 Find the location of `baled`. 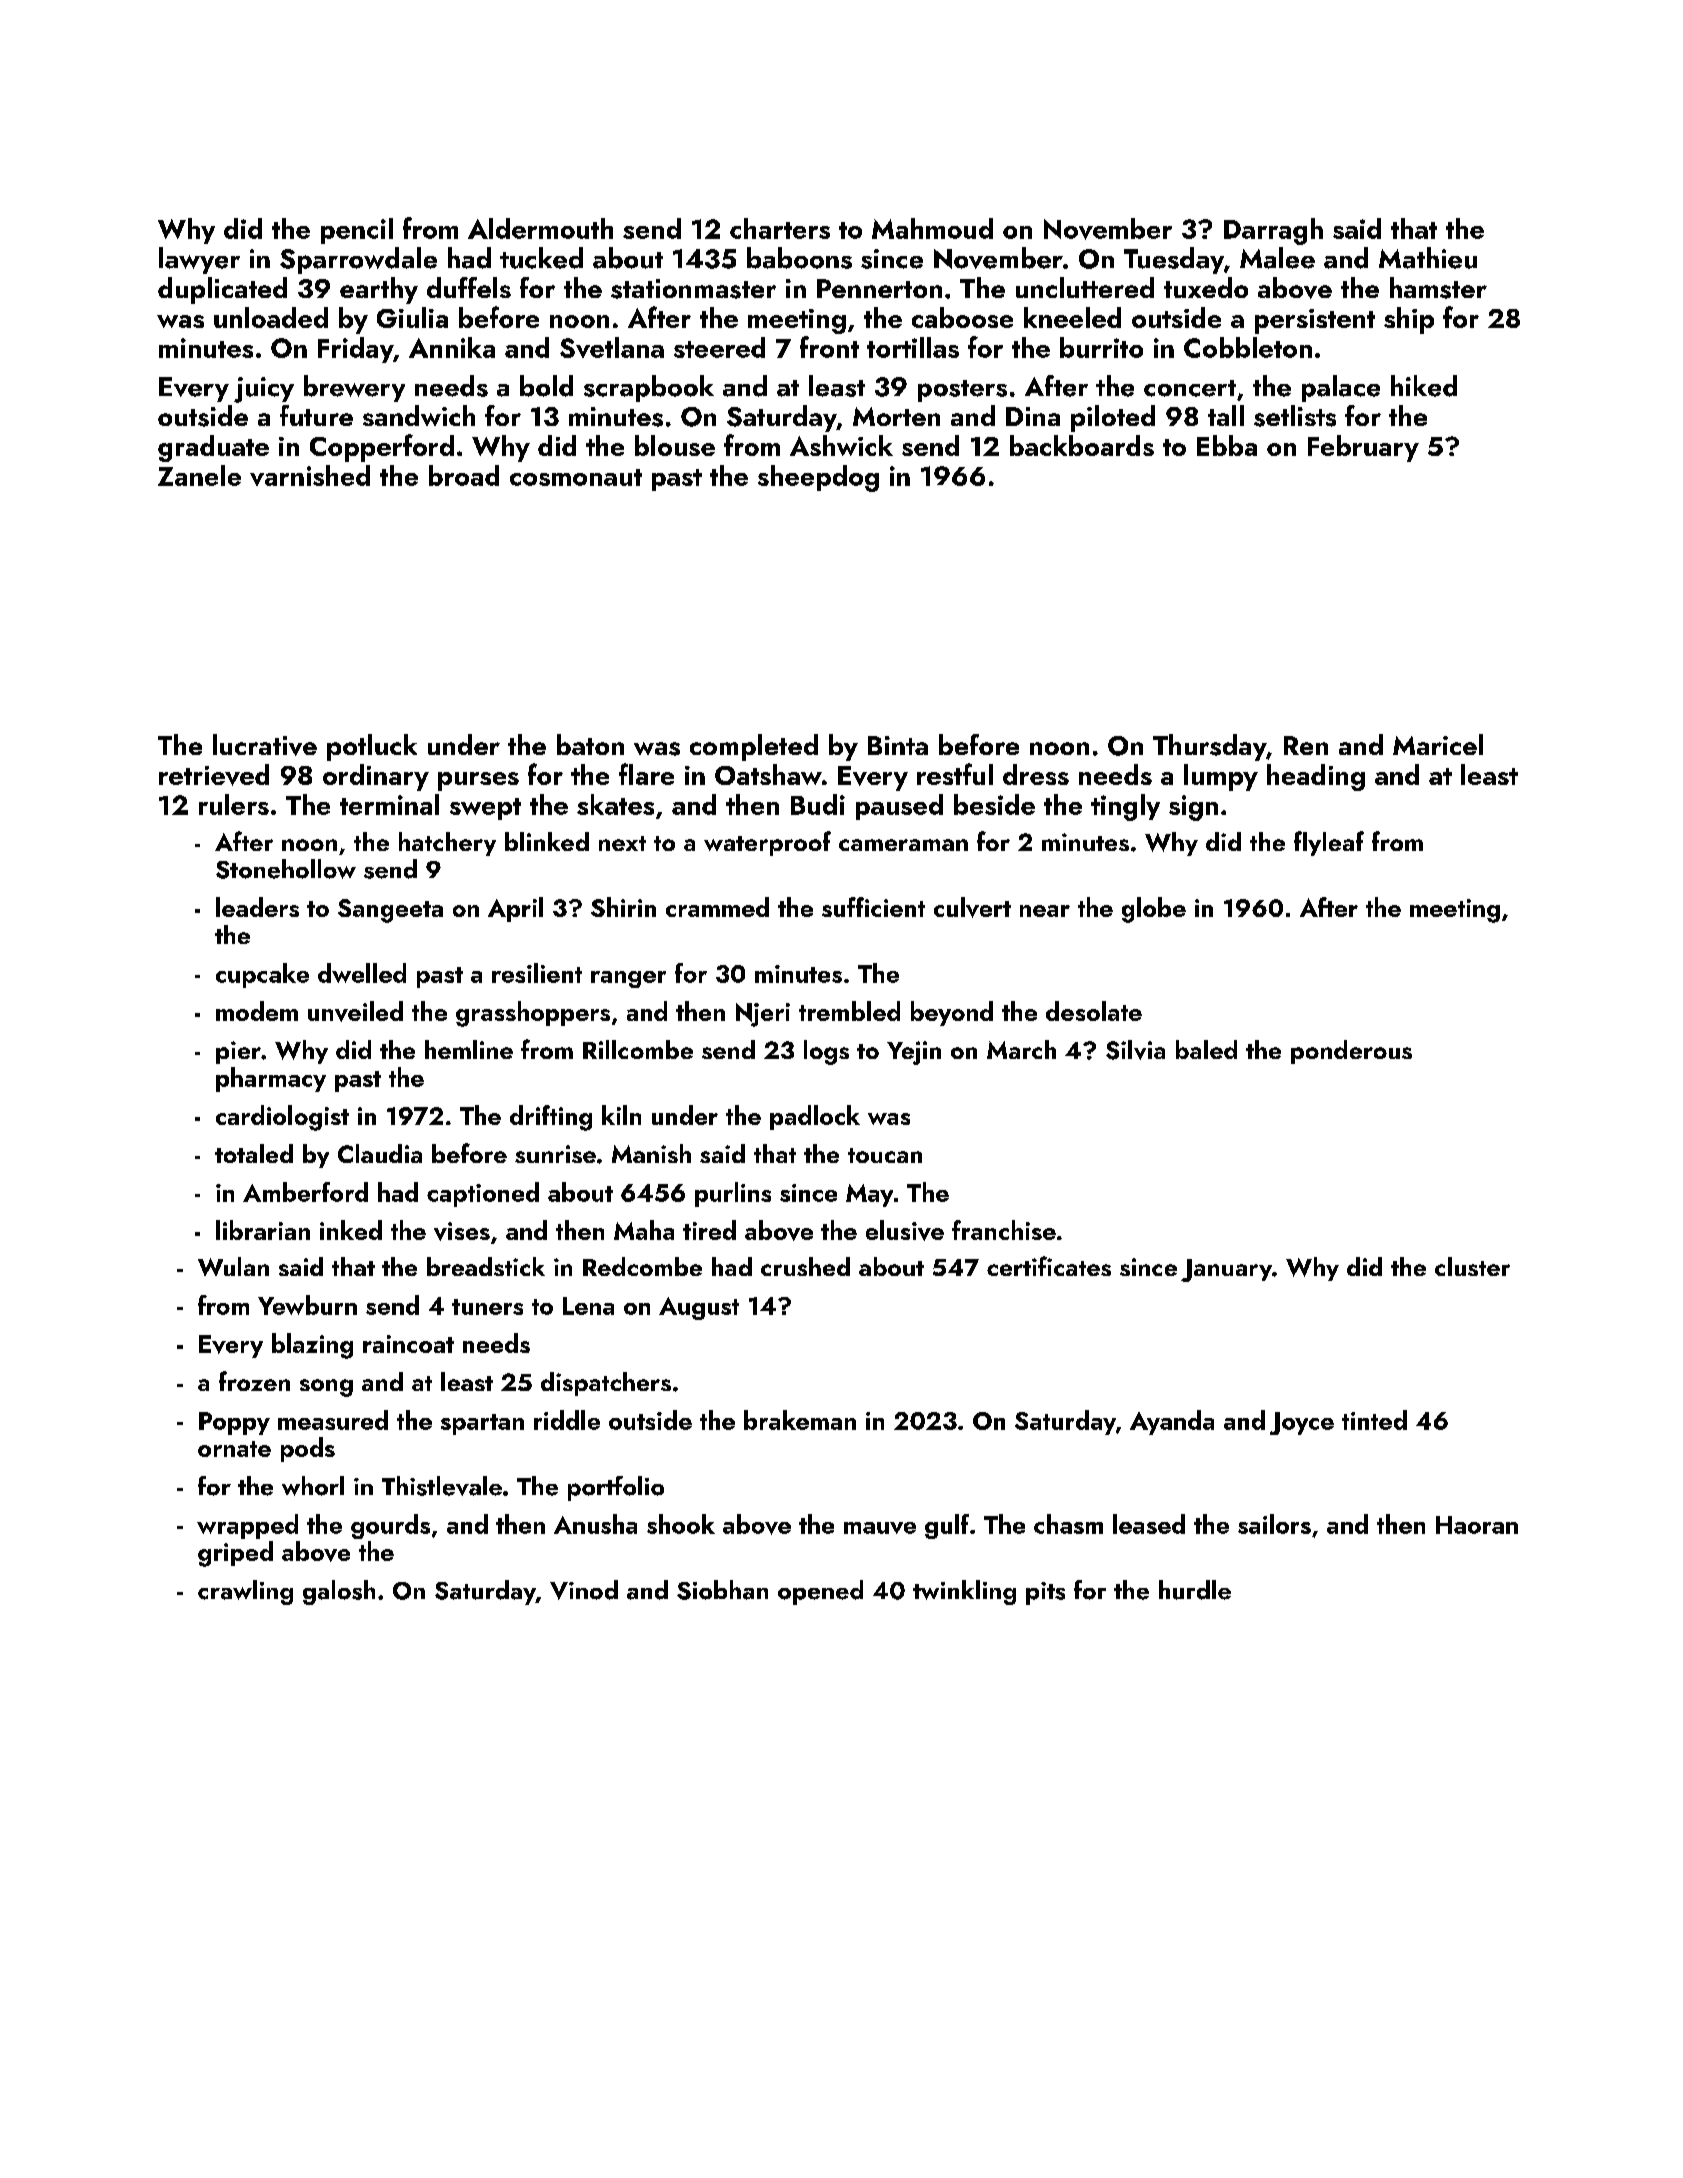

baled is located at coordinates (1206, 1049).
